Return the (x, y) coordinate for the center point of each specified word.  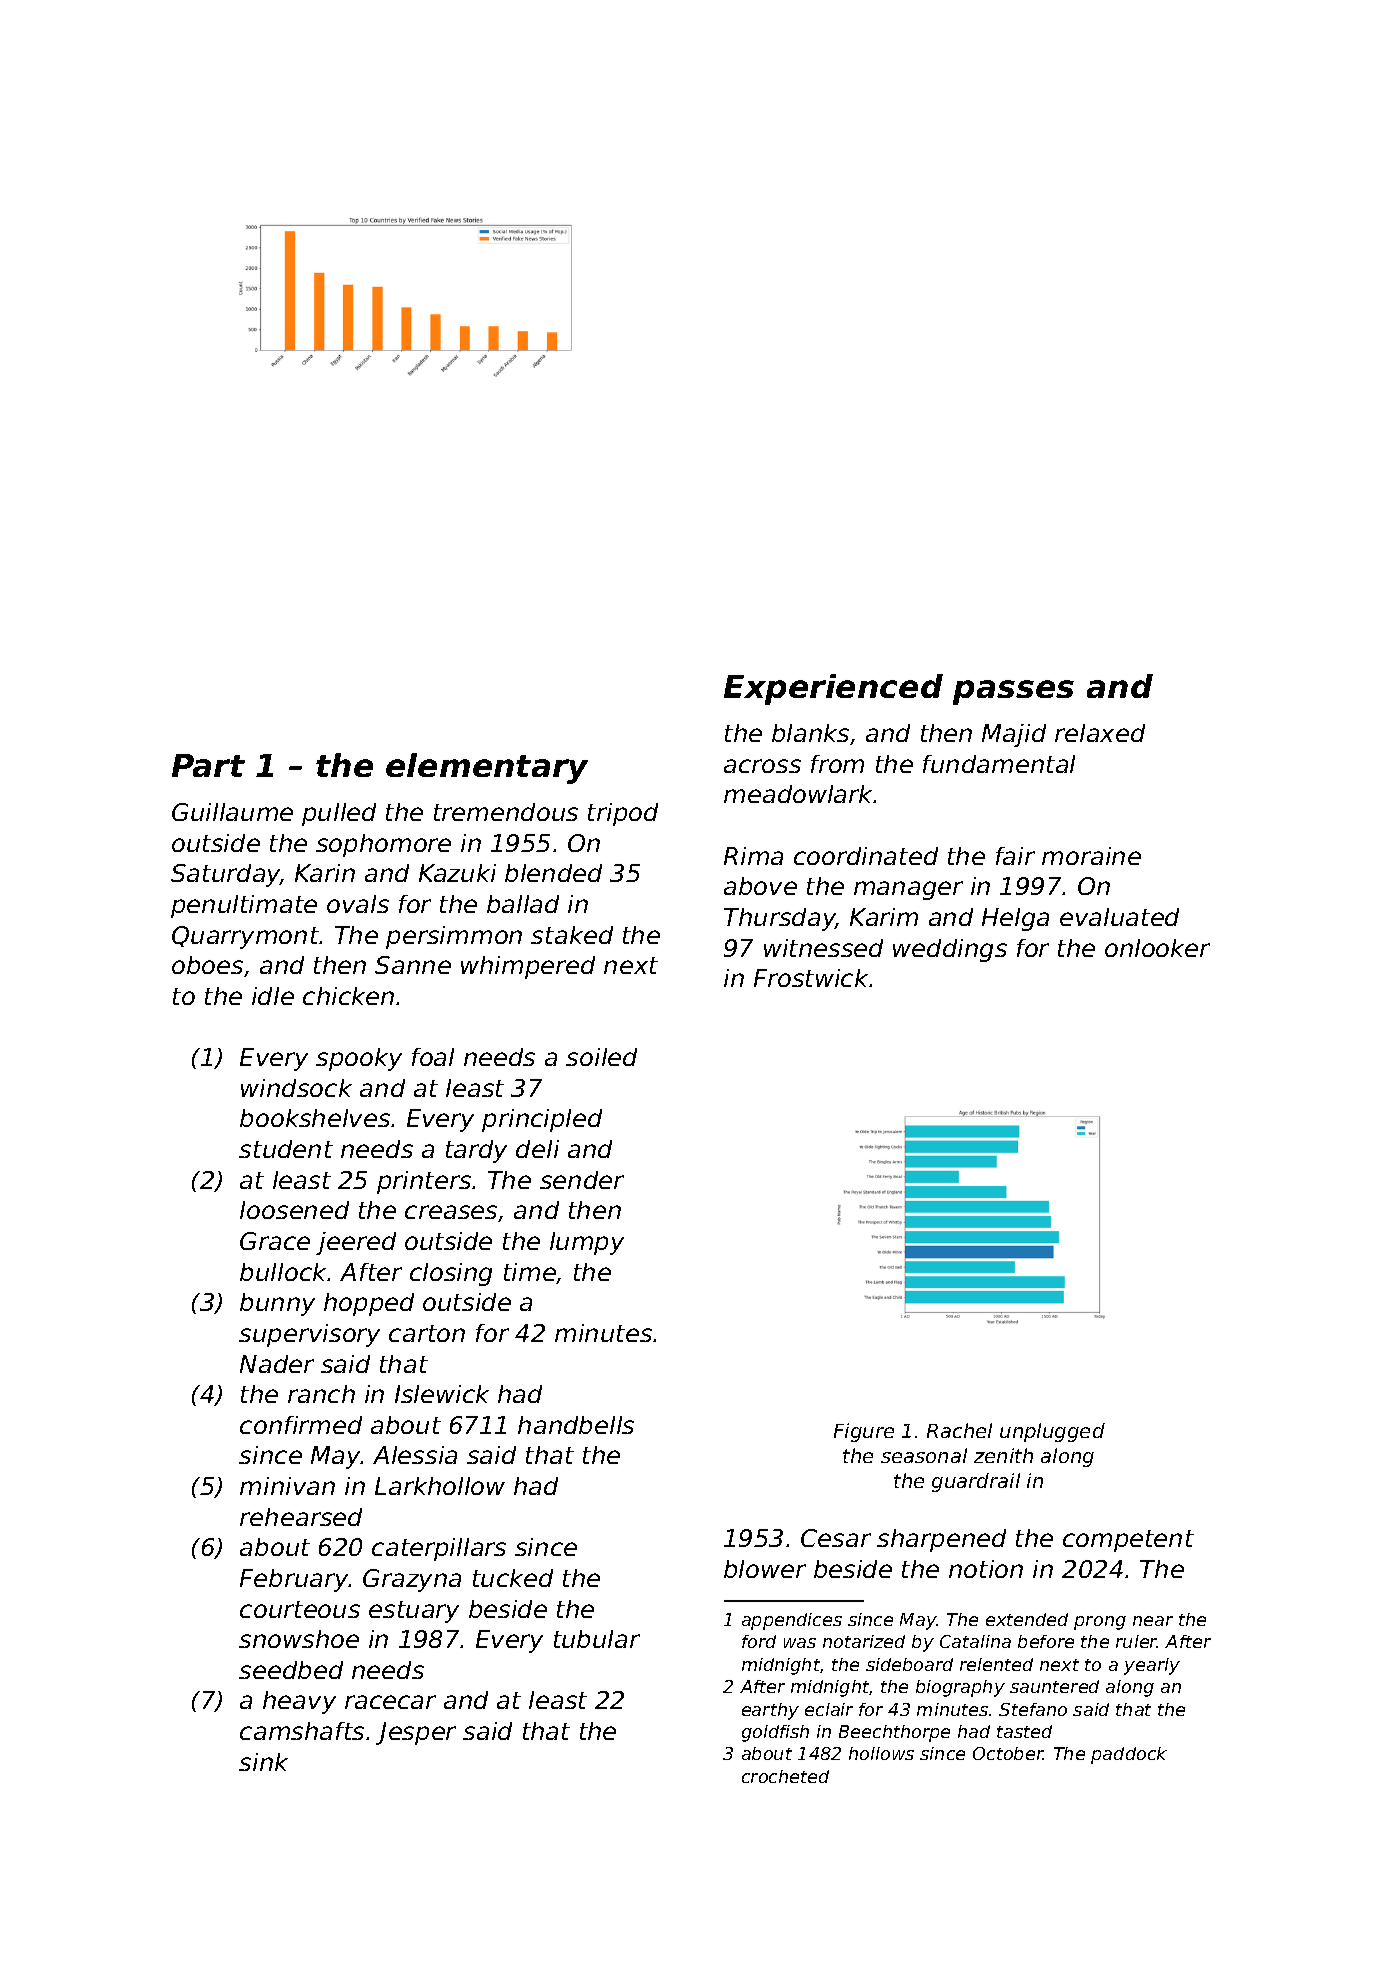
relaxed (1100, 733)
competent (1128, 1541)
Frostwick (811, 978)
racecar (390, 1702)
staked (572, 935)
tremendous (506, 812)
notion (986, 1569)
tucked (513, 1578)
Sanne (413, 965)
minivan (287, 1486)
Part (208, 765)
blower (765, 1569)
